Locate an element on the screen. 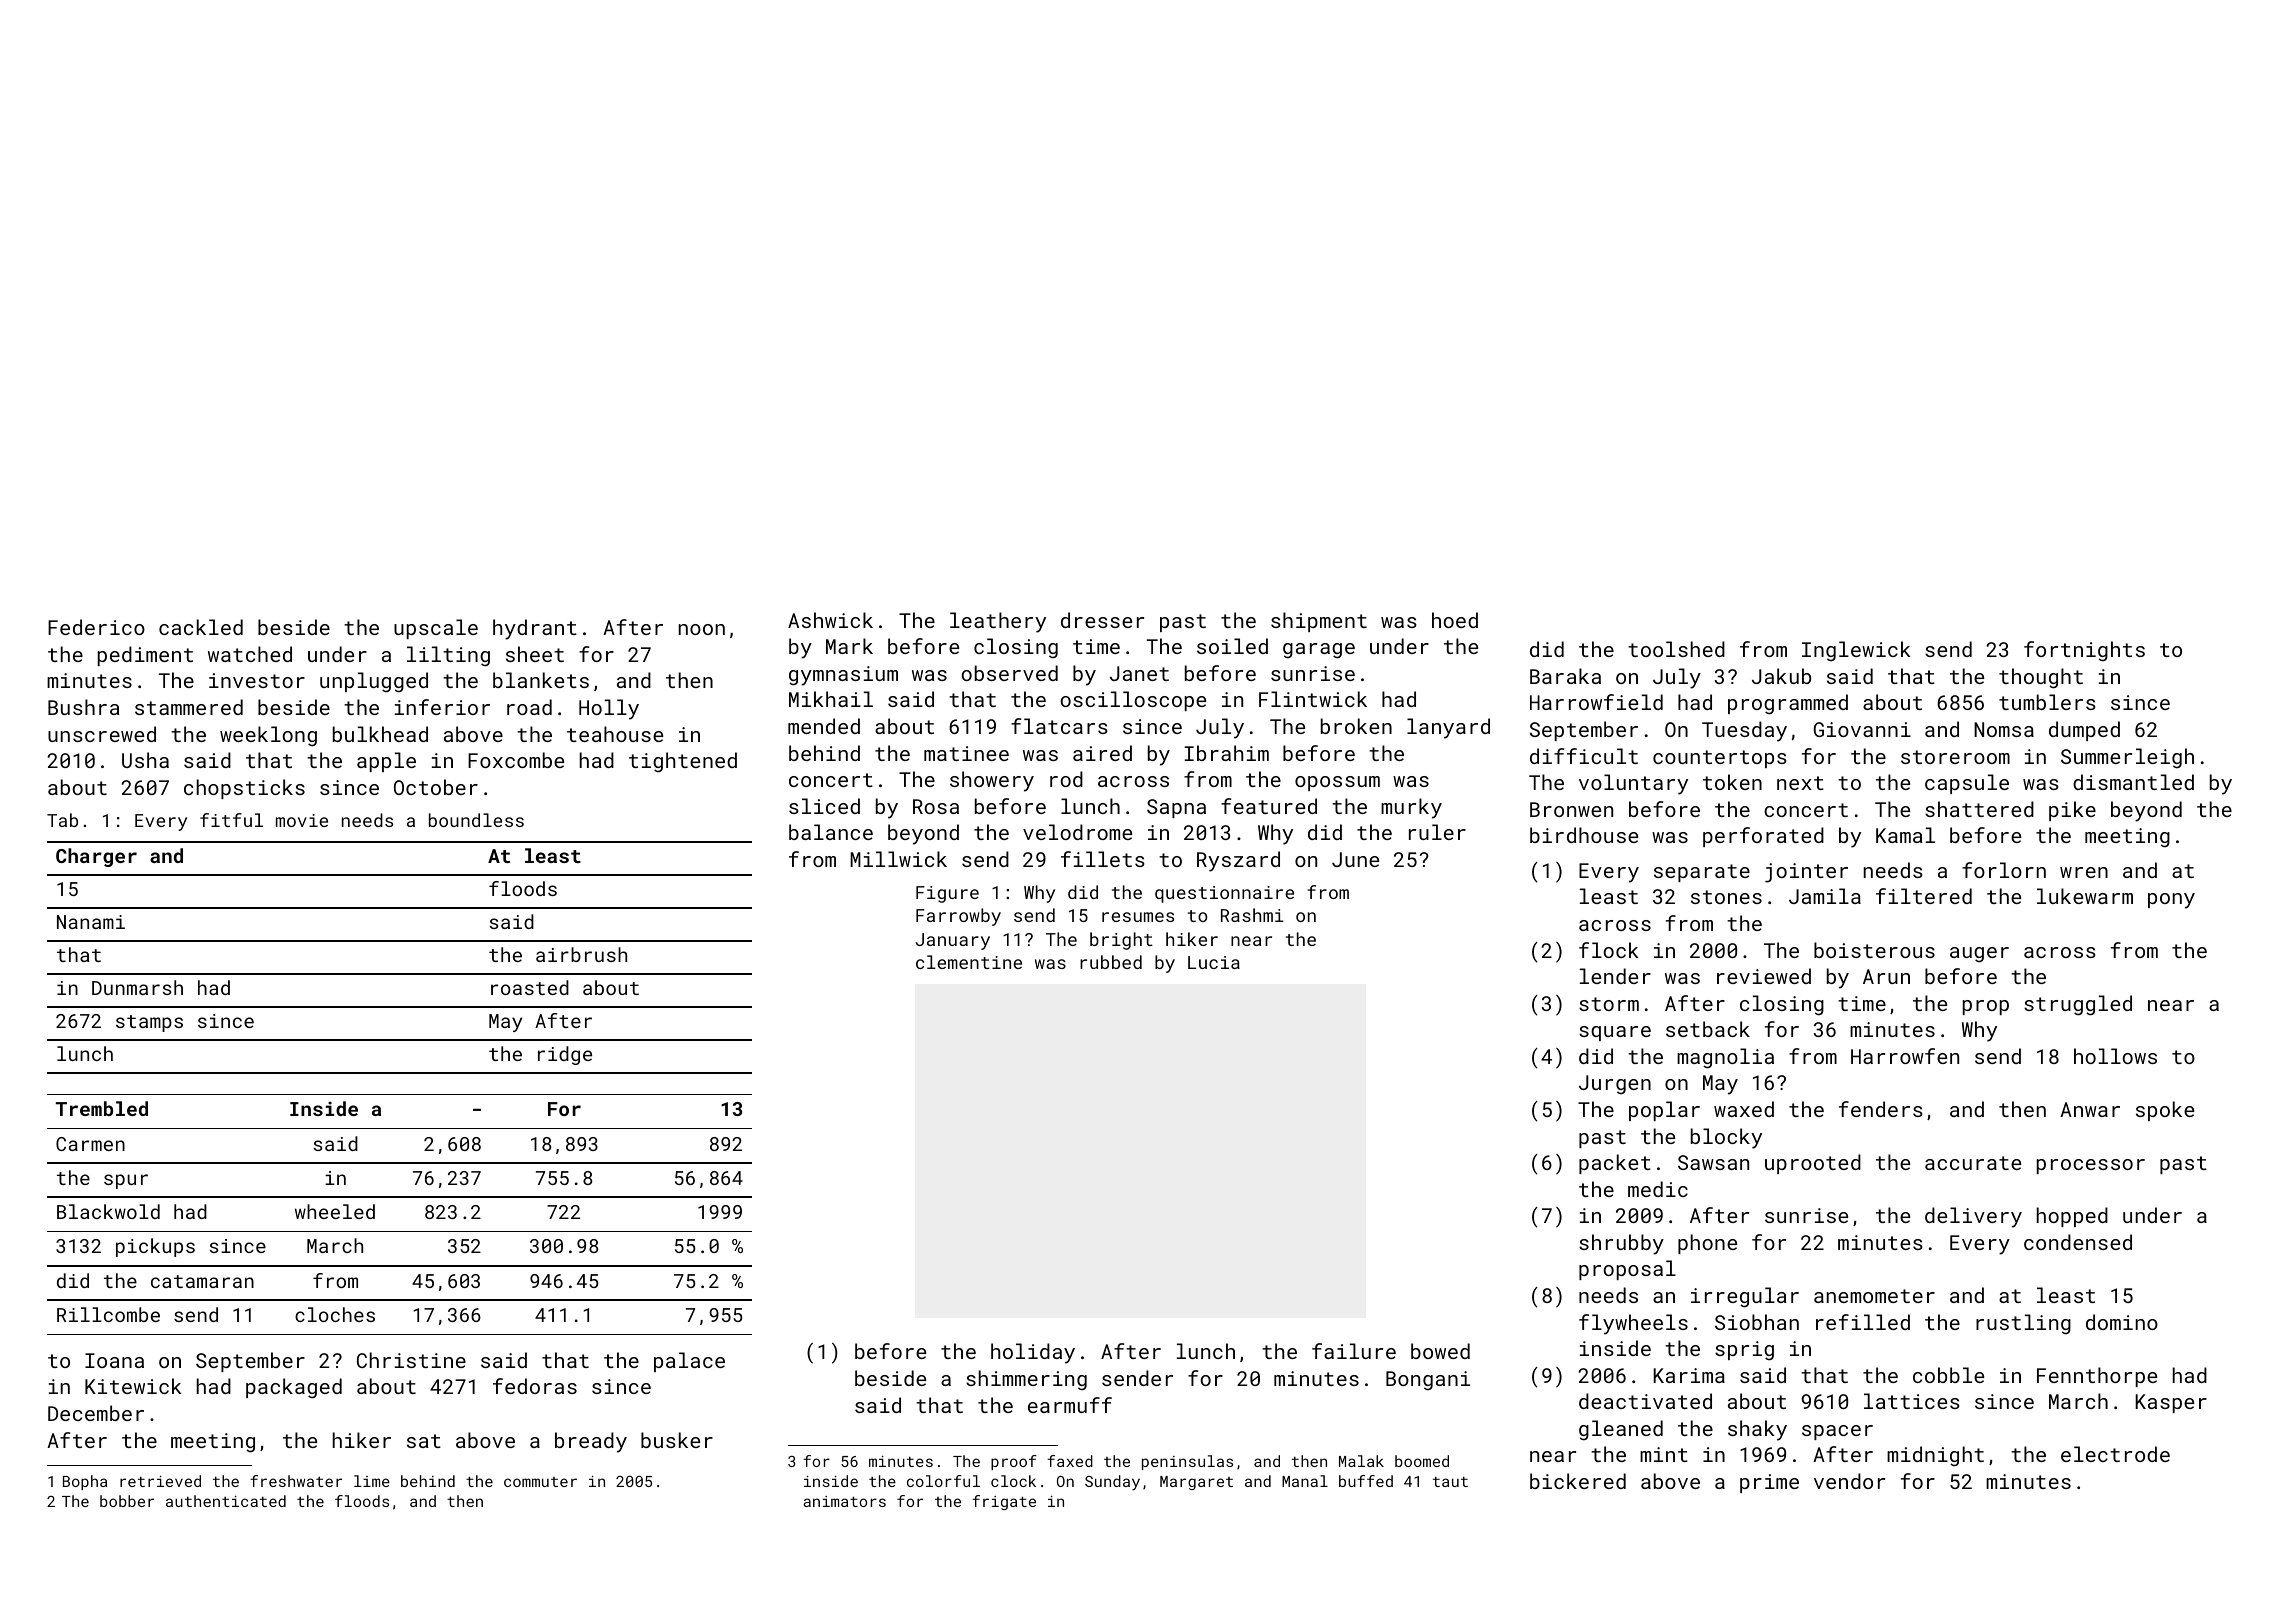  inferior is located at coordinates (442, 707).
